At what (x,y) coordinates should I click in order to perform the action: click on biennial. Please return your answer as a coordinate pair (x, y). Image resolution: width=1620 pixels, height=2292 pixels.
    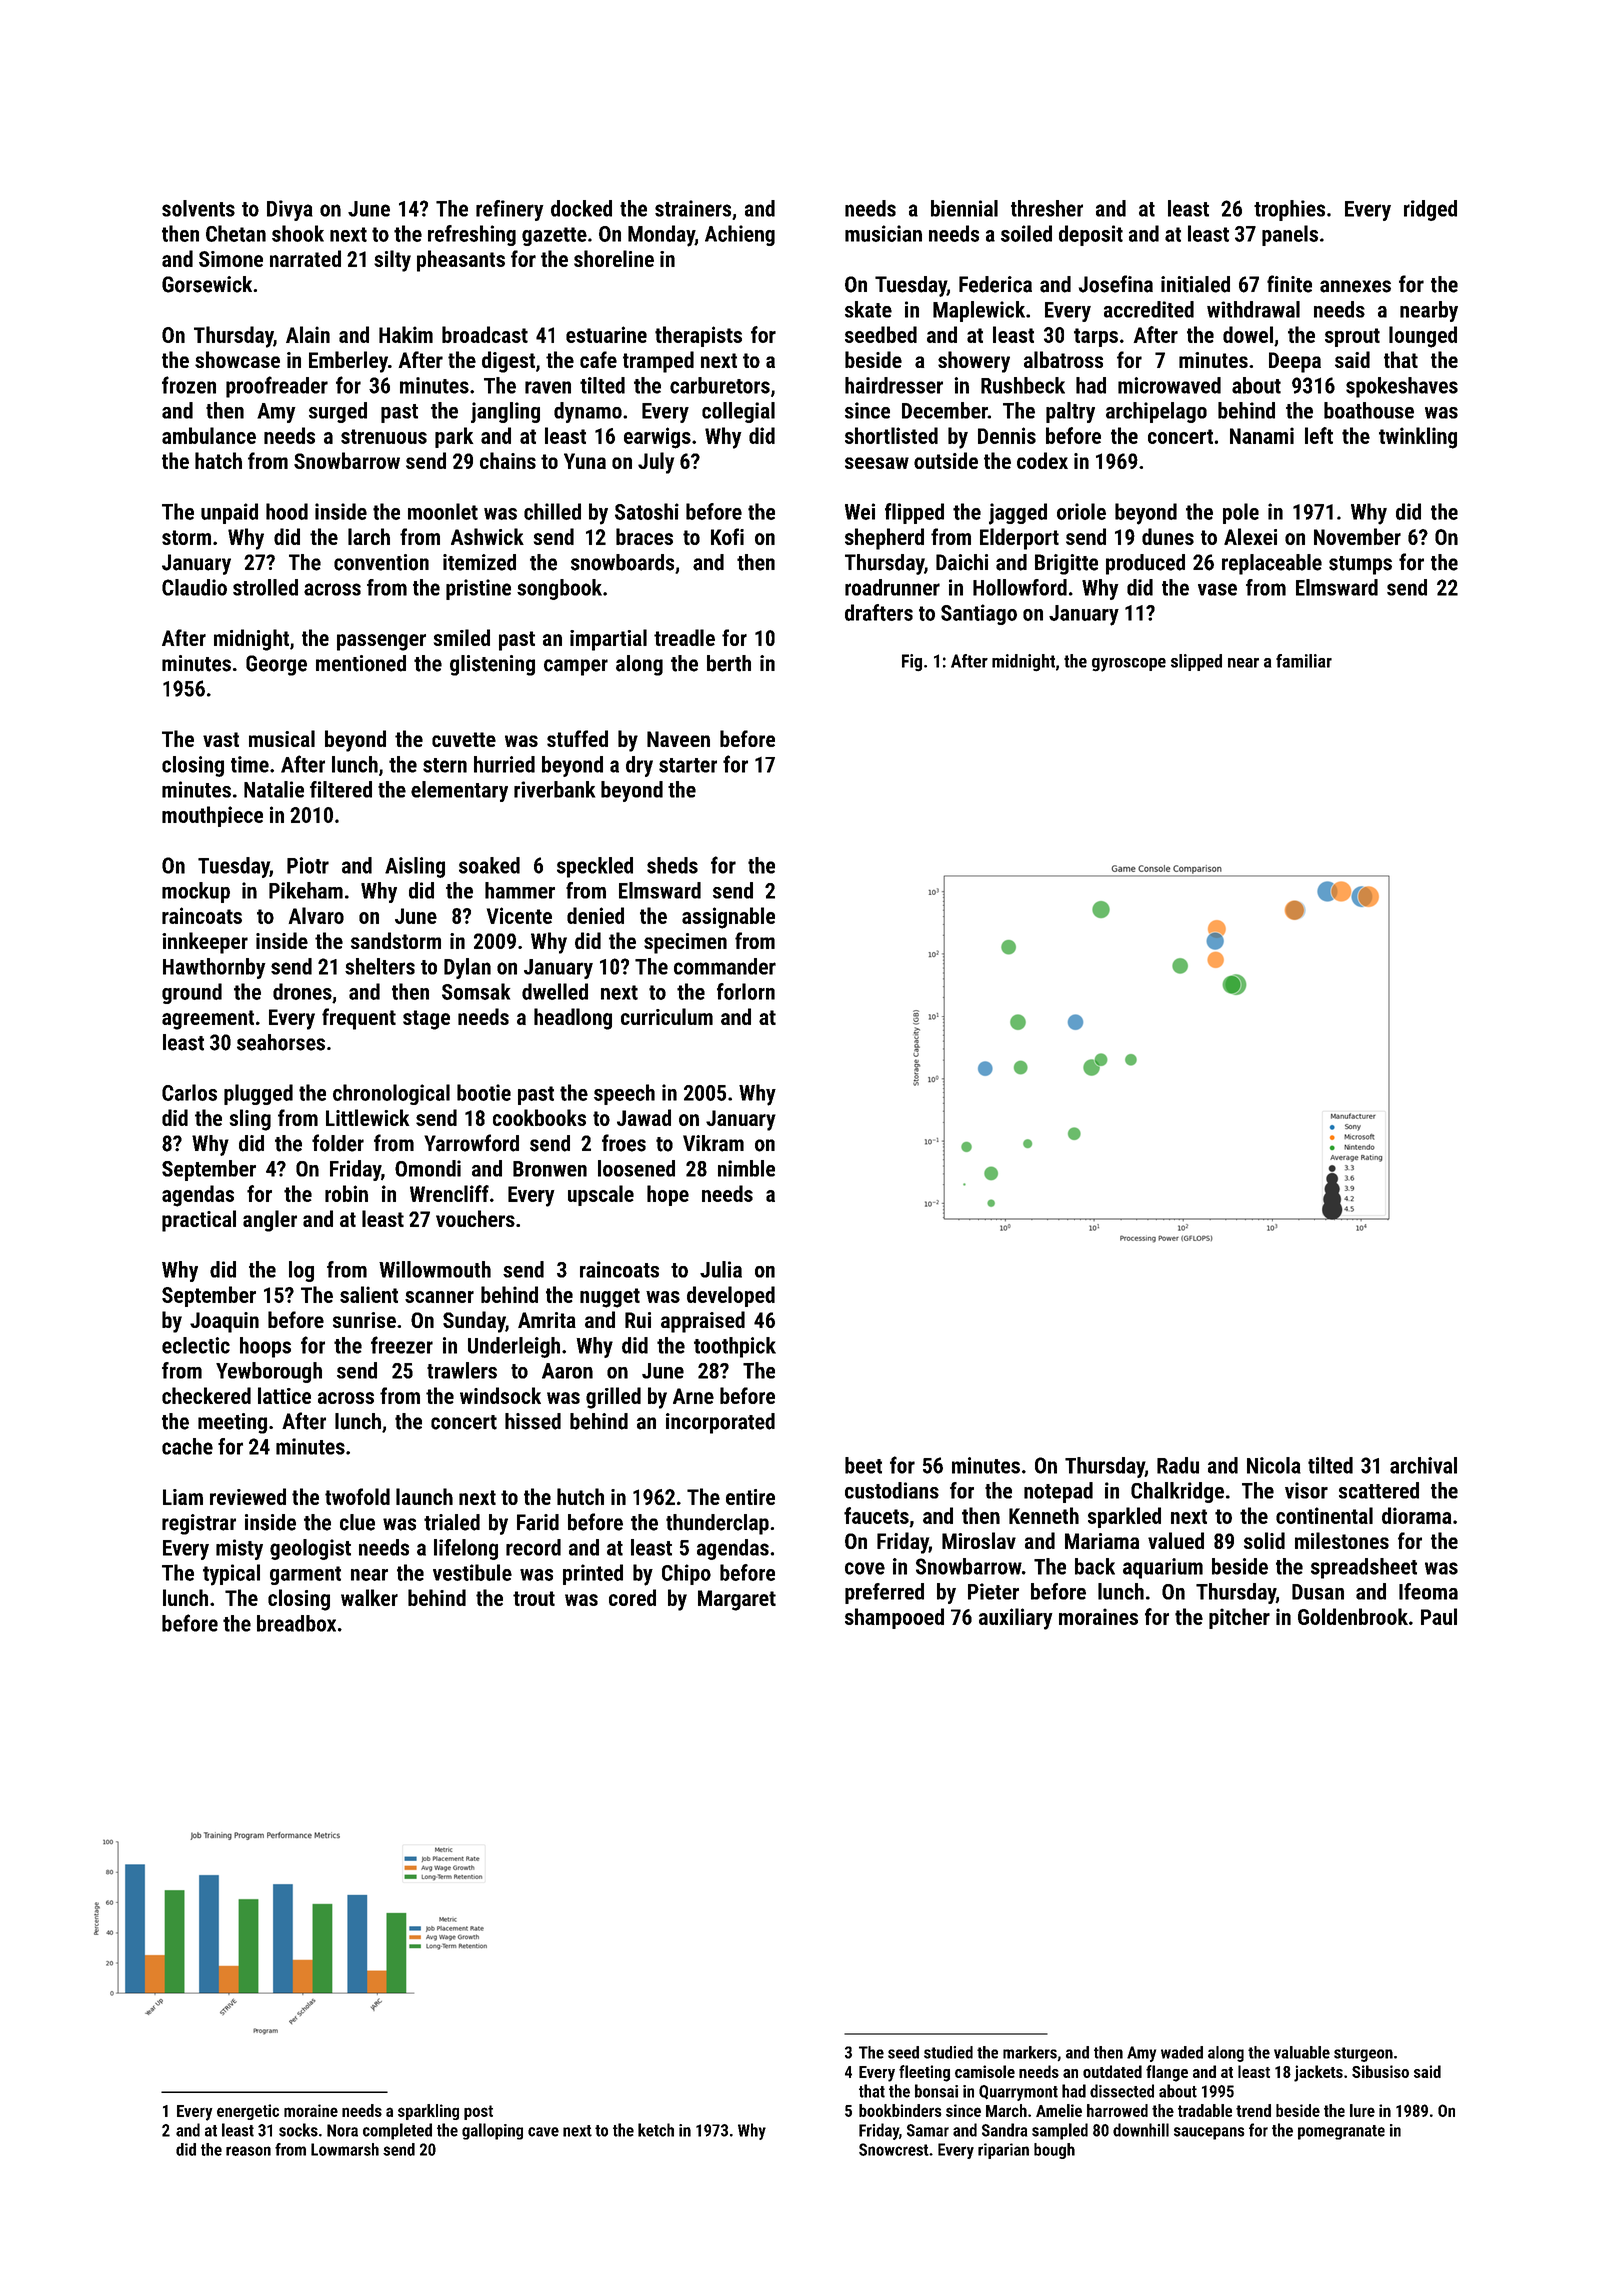
    Looking at the image, I should click on (964, 208).
